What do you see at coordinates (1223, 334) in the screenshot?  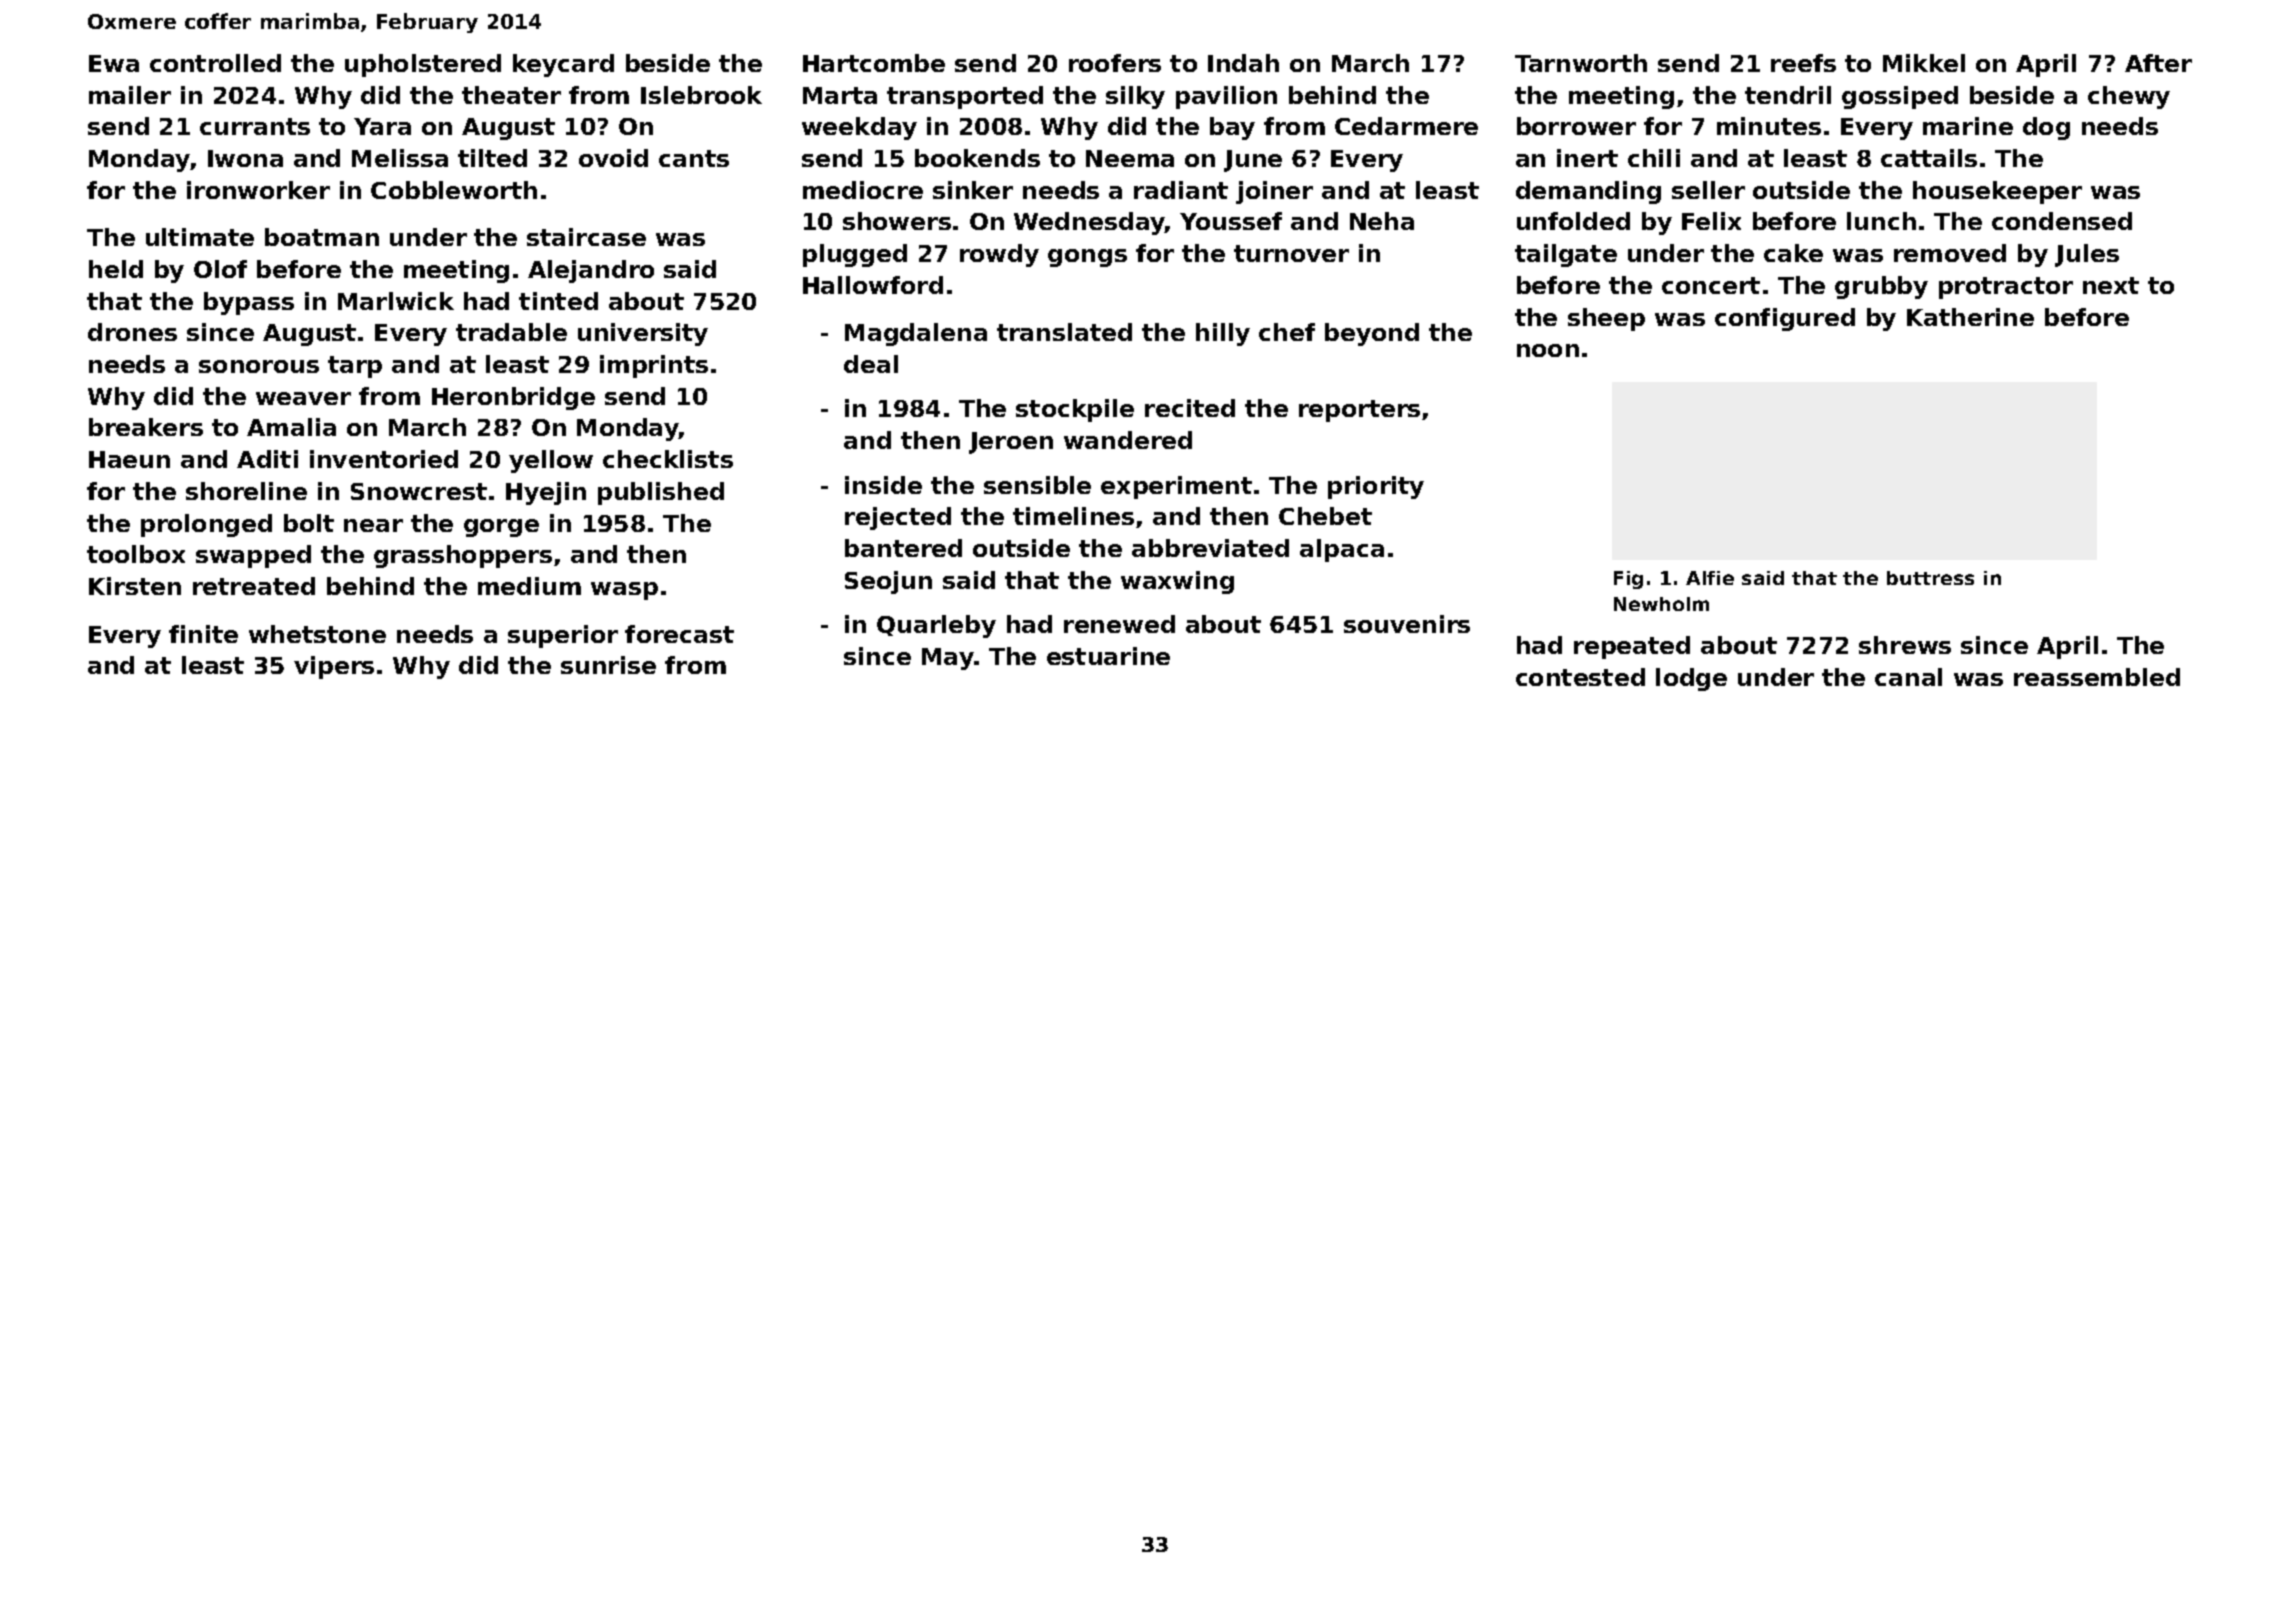 I see `hilly` at bounding box center [1223, 334].
